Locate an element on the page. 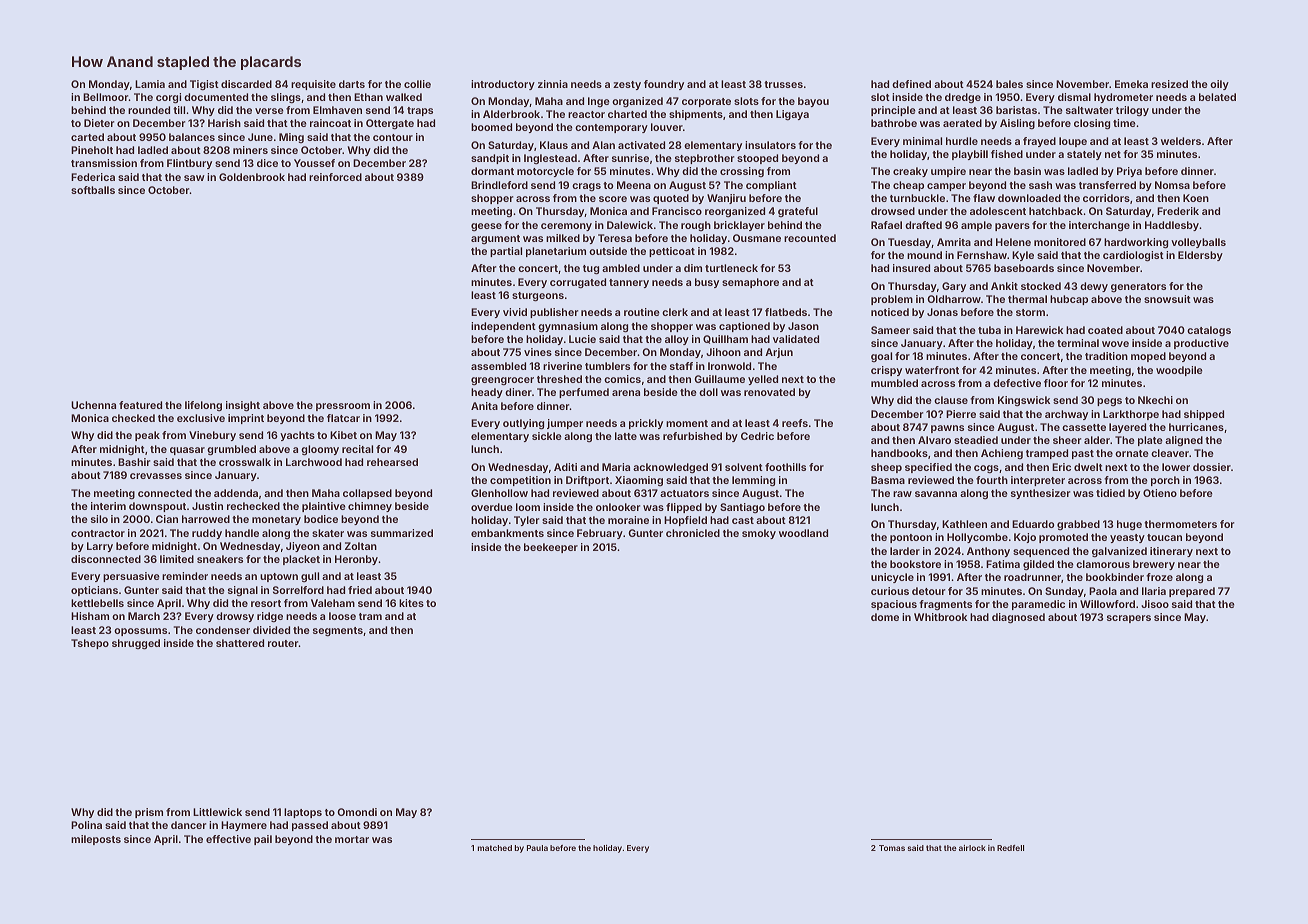 This document has width=1308, height=924. Tigist is located at coordinates (204, 85).
